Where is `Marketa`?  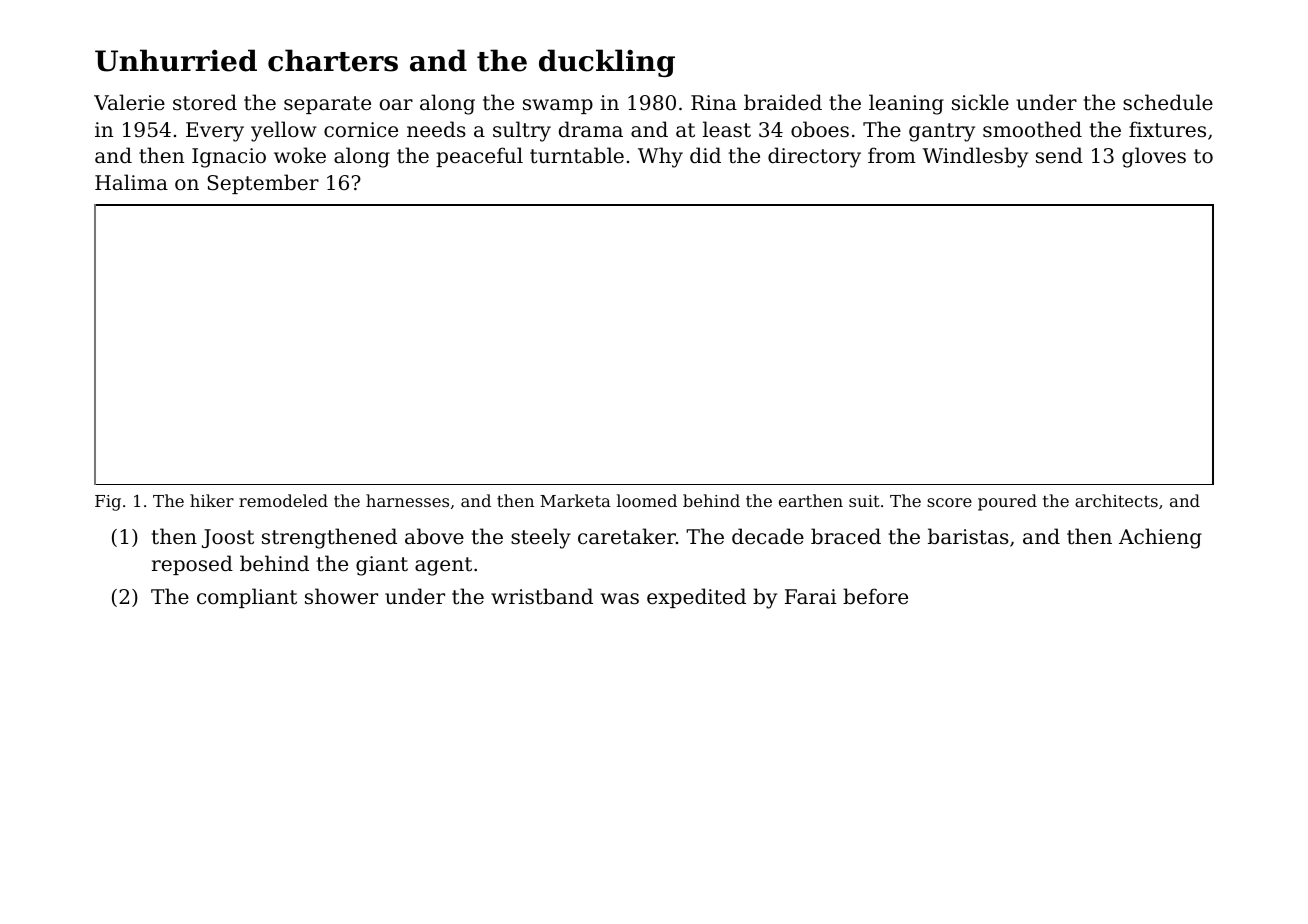
Marketa is located at coordinates (575, 500).
